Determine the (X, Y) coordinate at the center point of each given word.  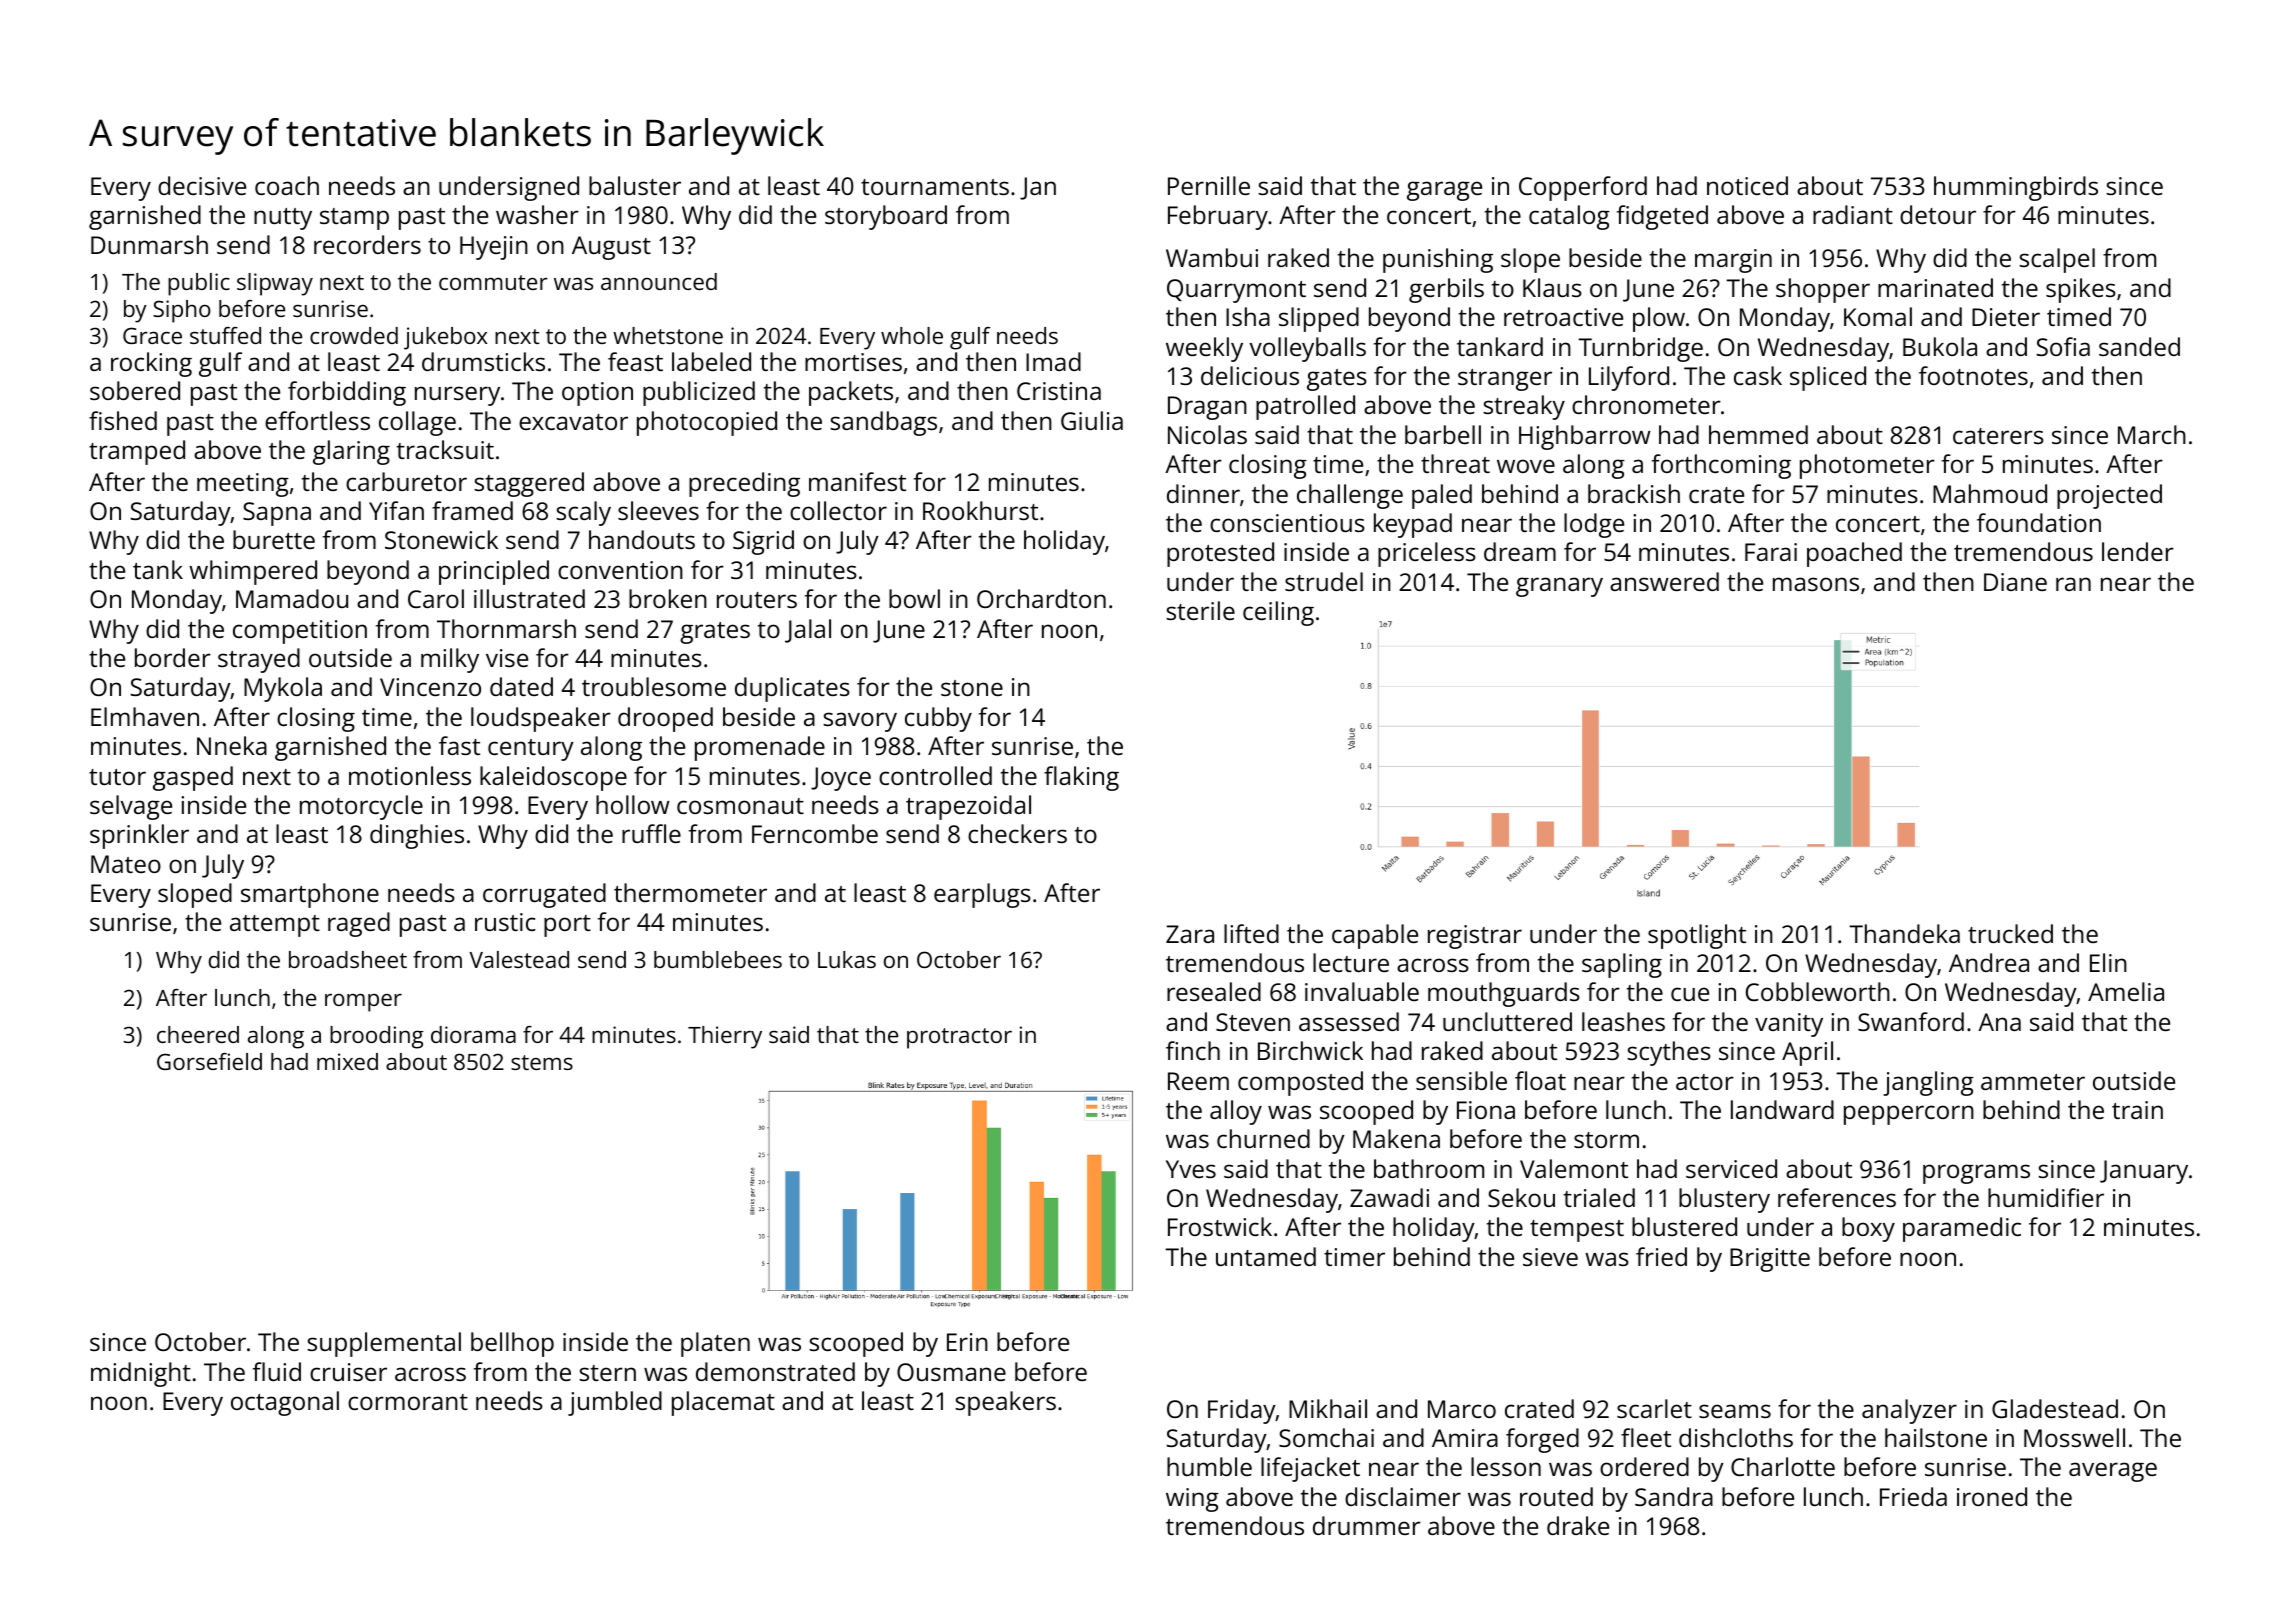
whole (912, 335)
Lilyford (1629, 378)
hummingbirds (2016, 188)
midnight (141, 1374)
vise (507, 658)
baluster (635, 185)
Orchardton (1041, 598)
